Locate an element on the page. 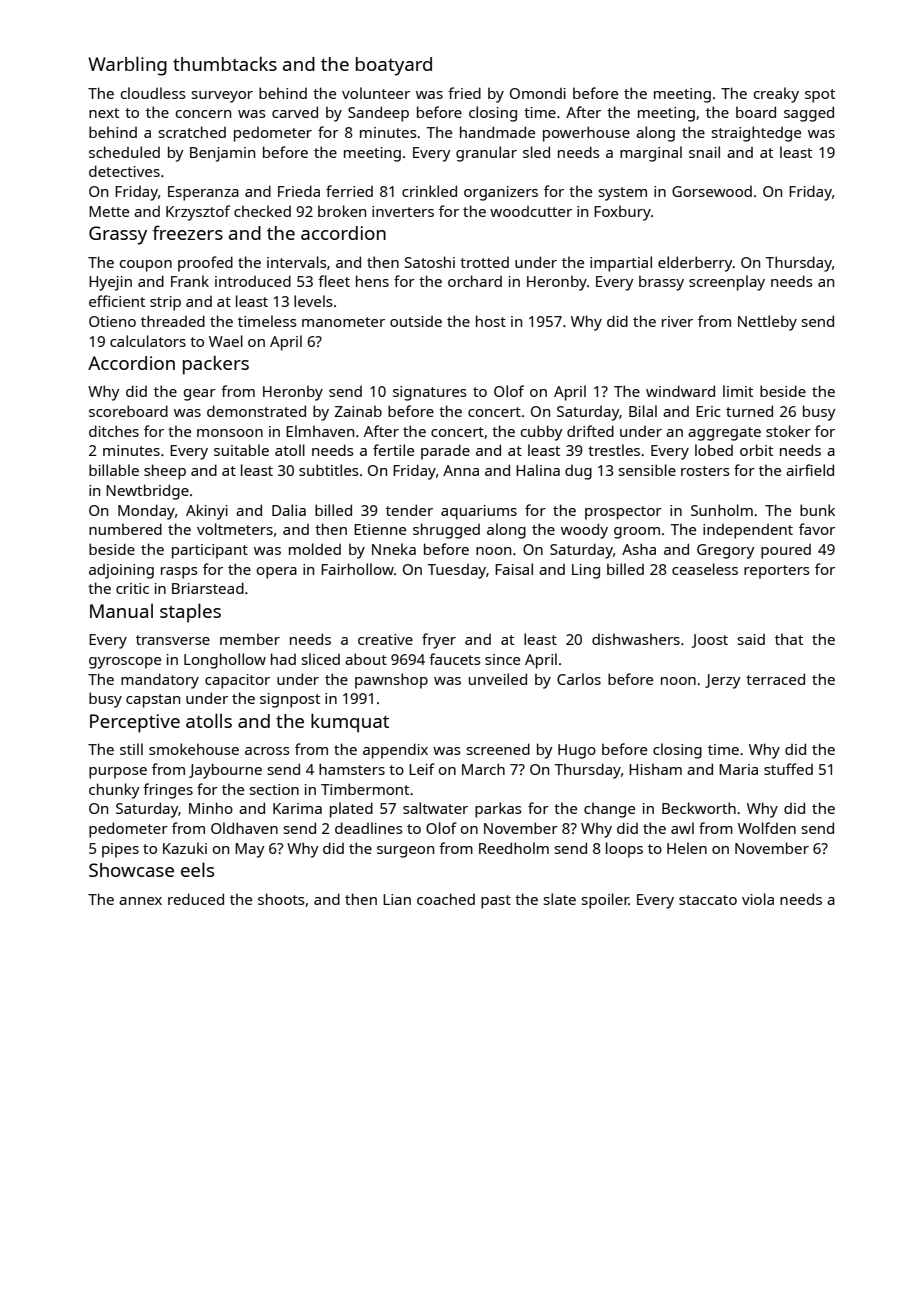  drifted is located at coordinates (590, 431).
